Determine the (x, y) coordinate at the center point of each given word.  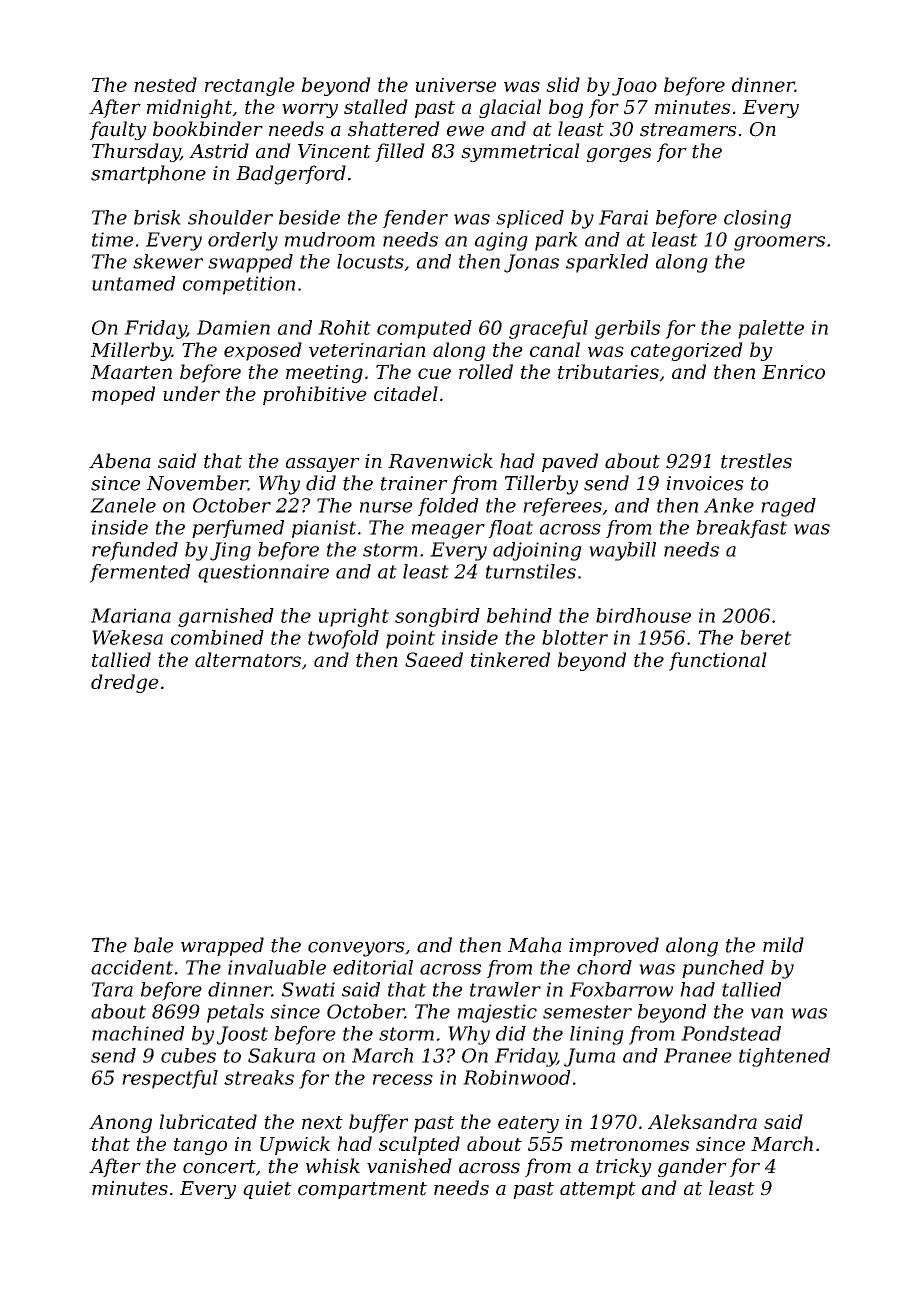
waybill (622, 551)
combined (217, 637)
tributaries (608, 371)
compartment (362, 1190)
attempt (598, 1190)
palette (771, 329)
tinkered (510, 659)
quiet (267, 1190)
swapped (250, 263)
